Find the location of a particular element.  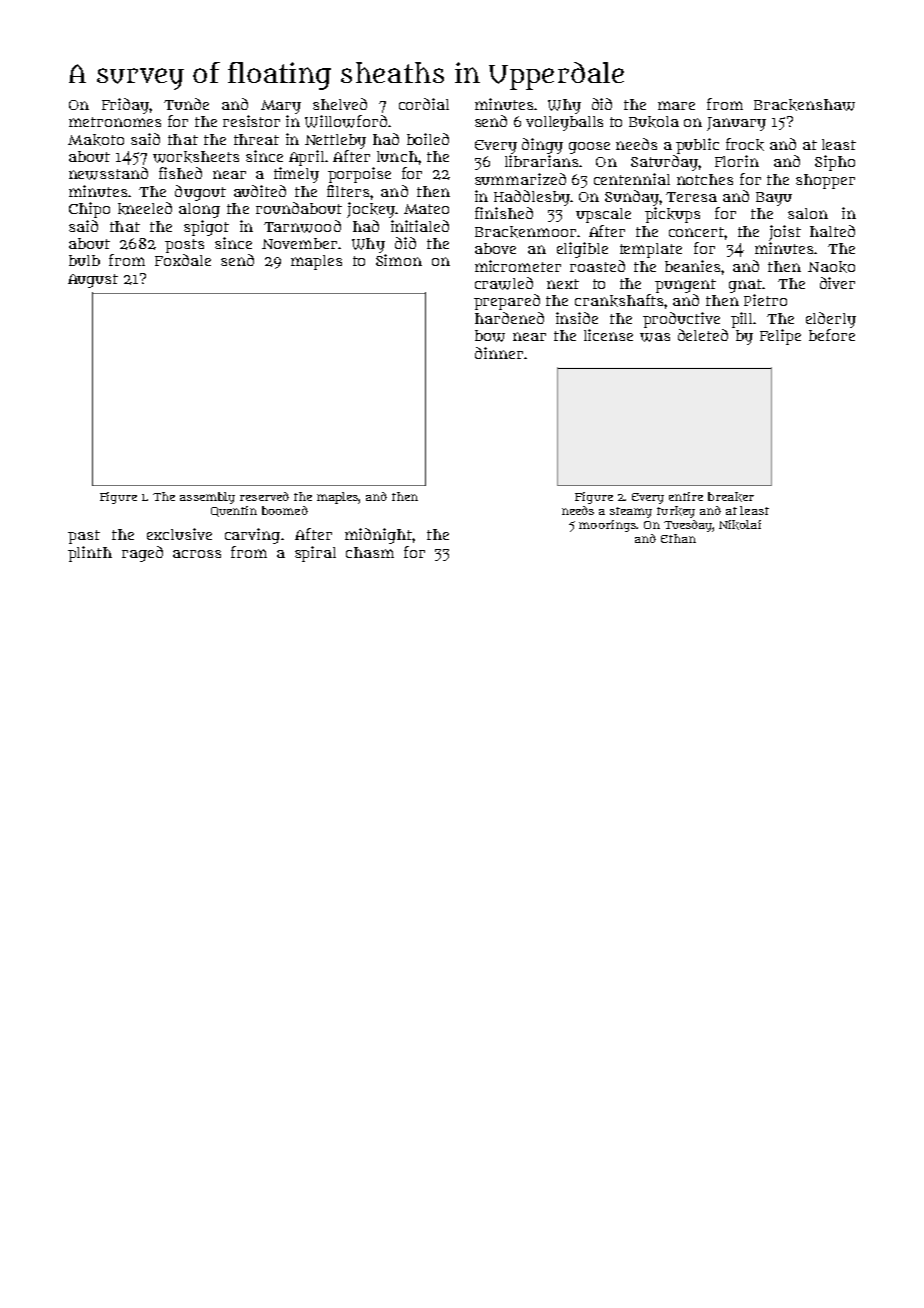

was is located at coordinates (655, 337).
